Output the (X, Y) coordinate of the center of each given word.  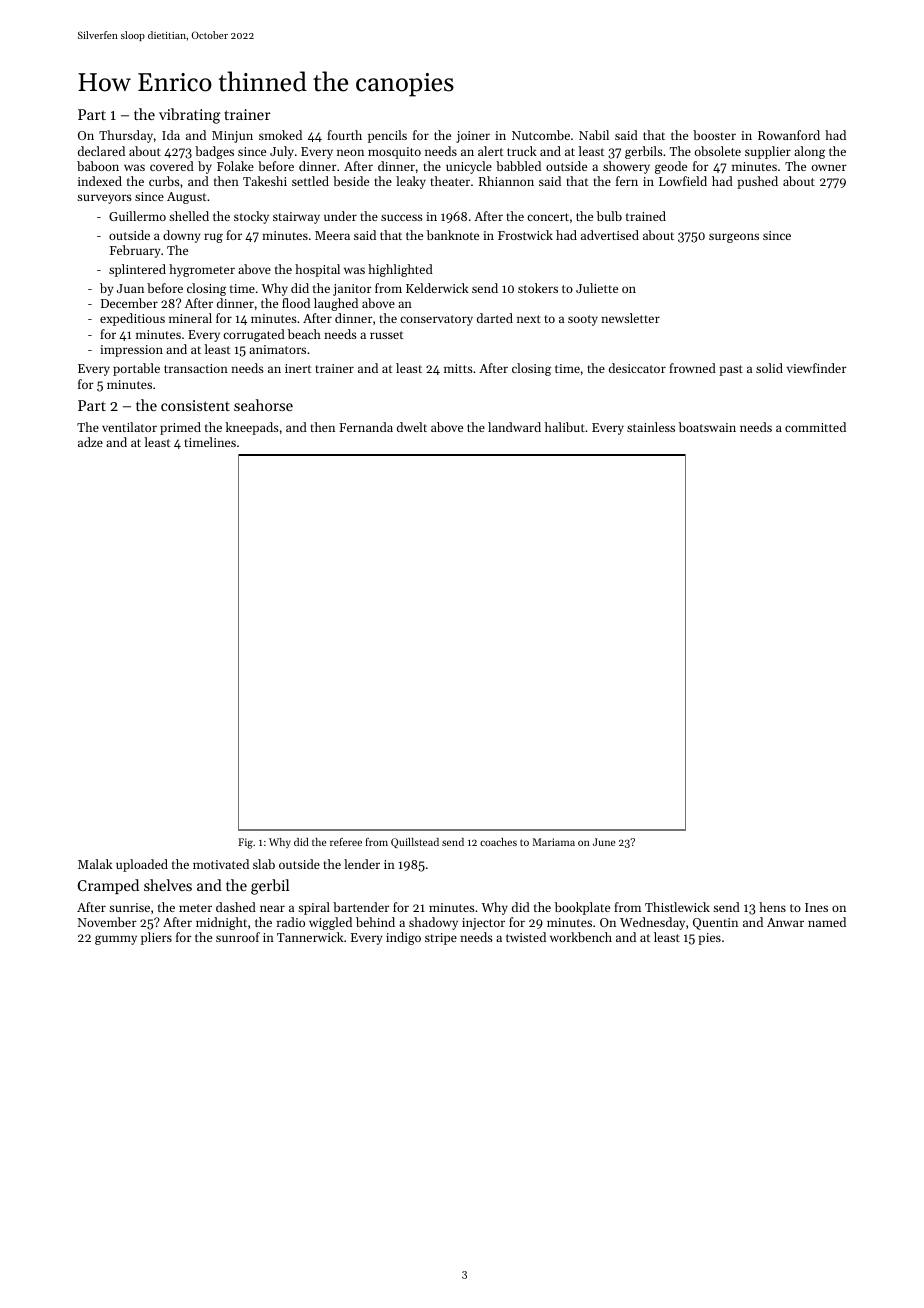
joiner (473, 137)
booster (714, 135)
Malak (95, 864)
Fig (245, 843)
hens (772, 907)
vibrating (190, 116)
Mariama (554, 842)
